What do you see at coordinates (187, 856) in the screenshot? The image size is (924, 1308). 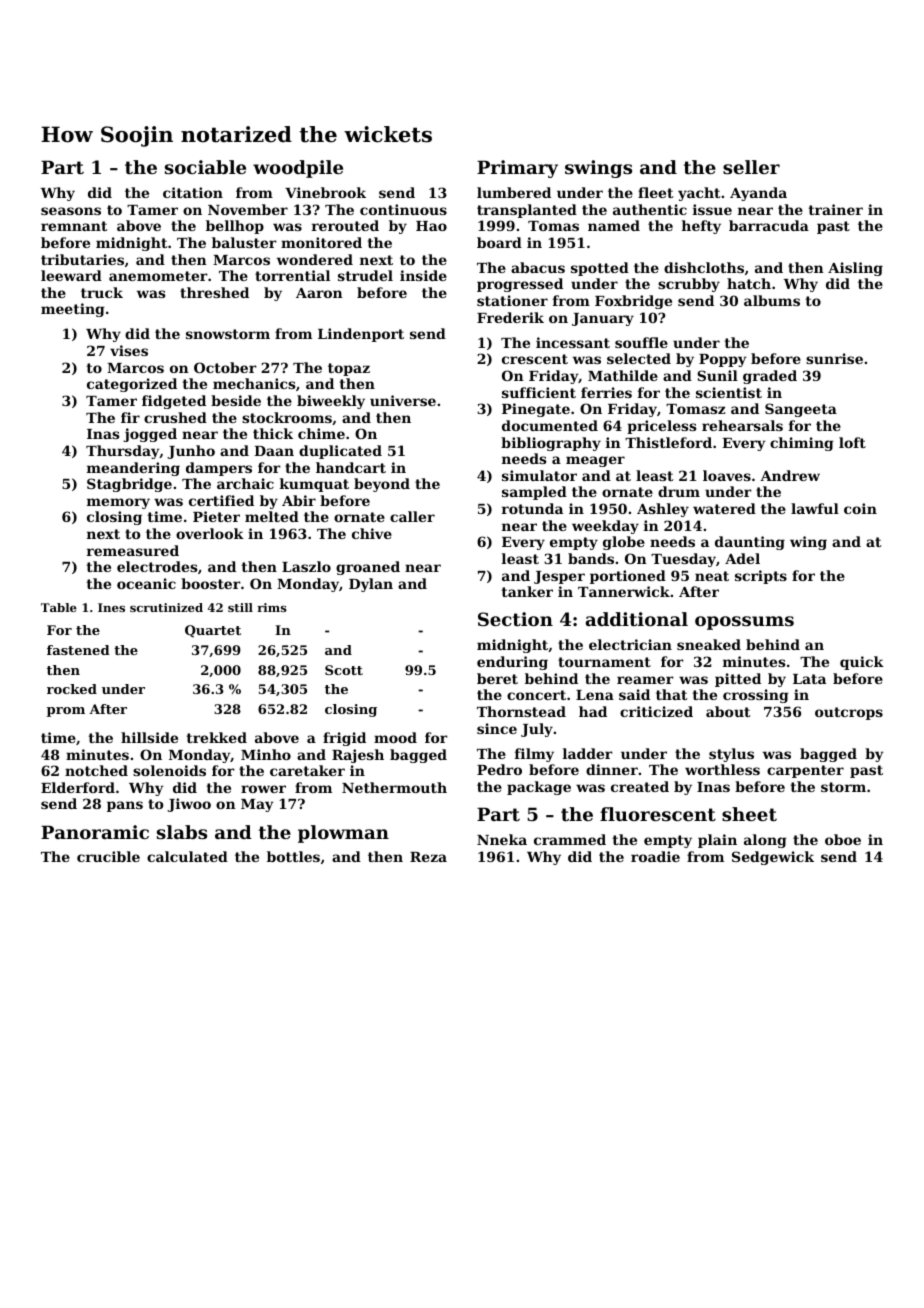 I see `calculated` at bounding box center [187, 856].
